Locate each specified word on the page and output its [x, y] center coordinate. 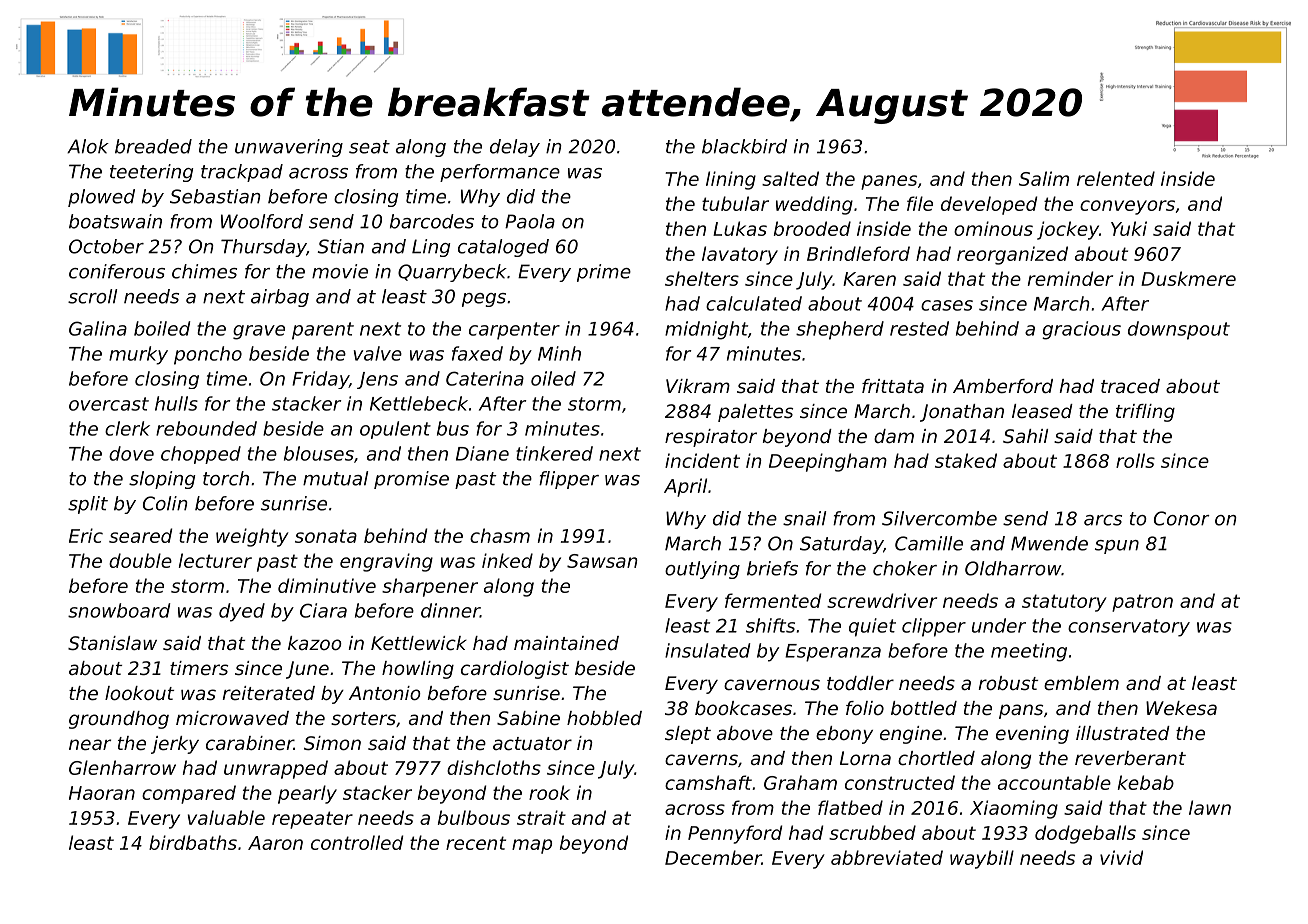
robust [1008, 683]
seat [369, 147]
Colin [165, 503]
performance [500, 173]
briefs [772, 568]
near [90, 744]
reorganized [1012, 255]
